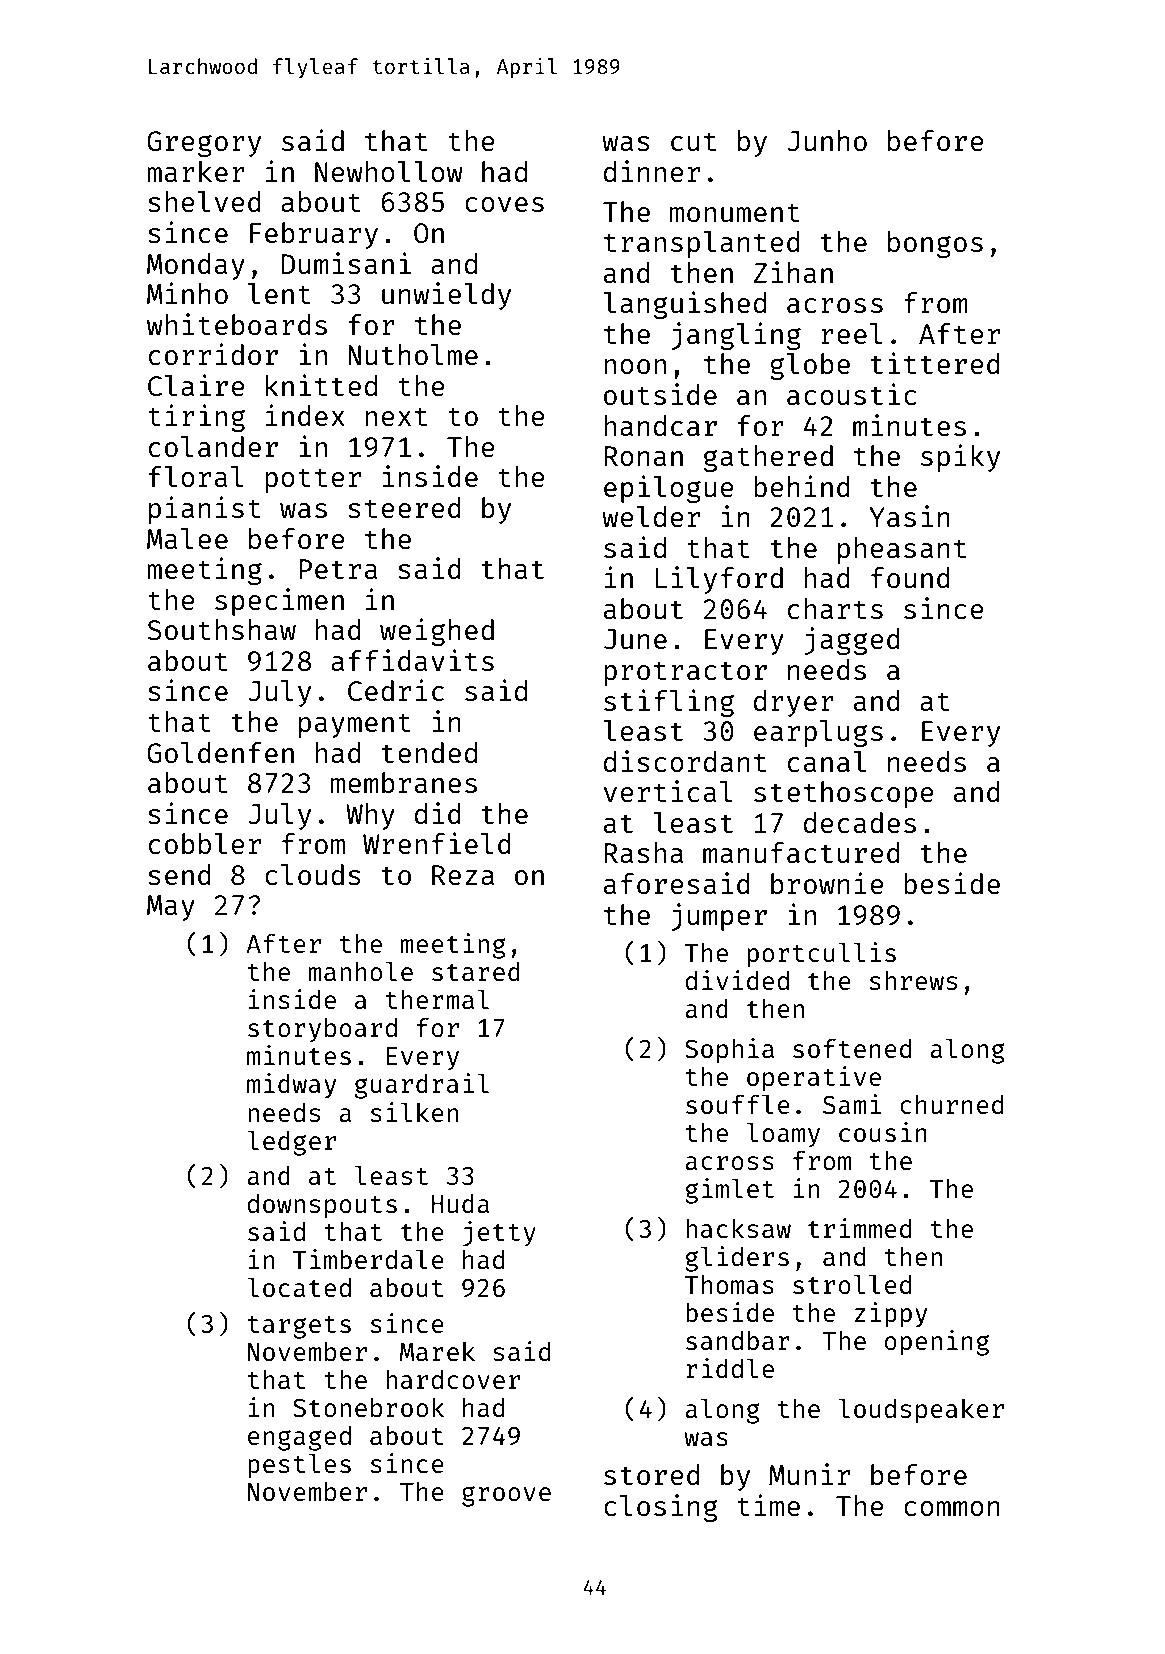 The image size is (1165, 1654). I want to click on Junho, so click(827, 140).
